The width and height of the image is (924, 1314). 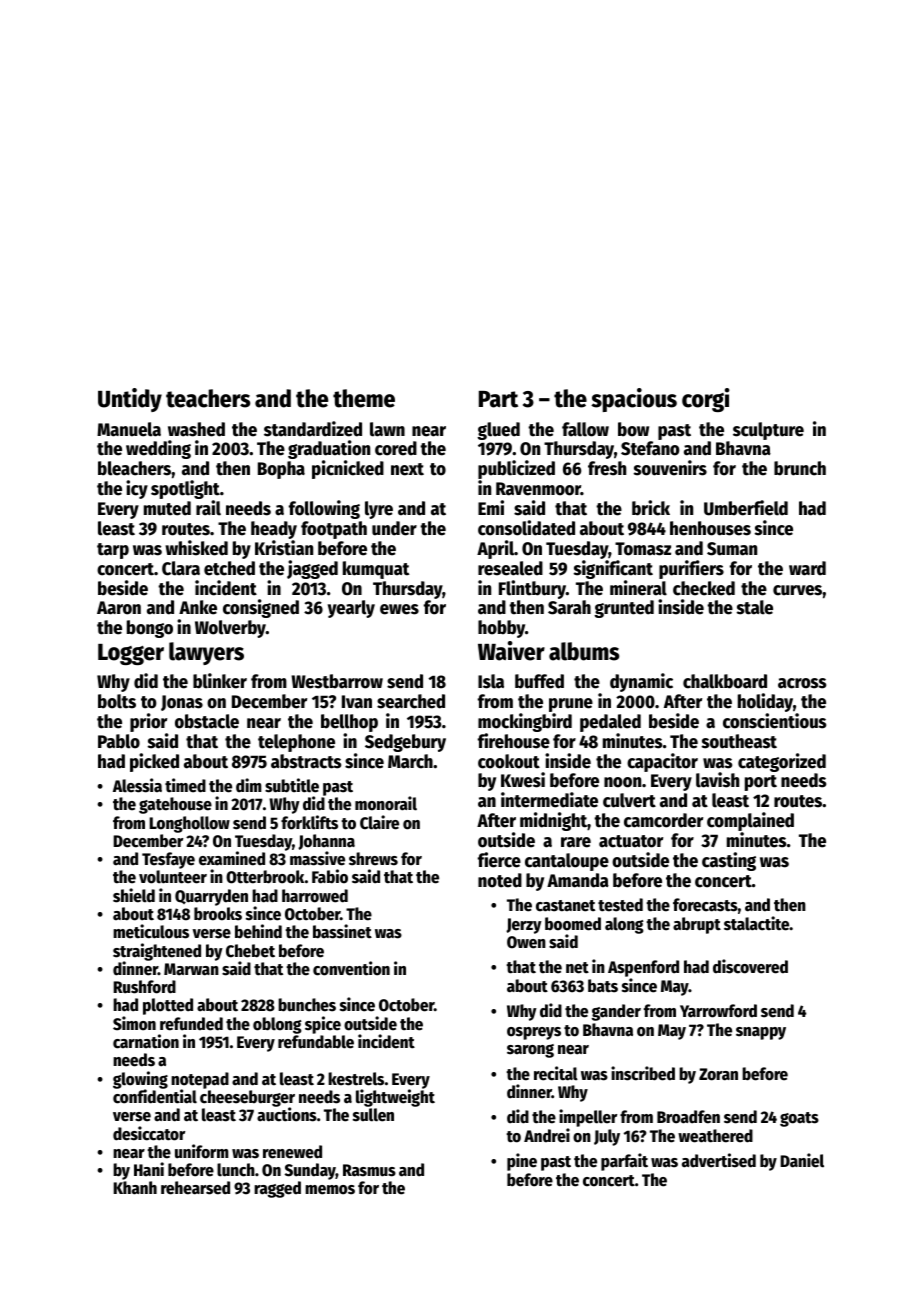 I want to click on grunted, so click(x=624, y=609).
